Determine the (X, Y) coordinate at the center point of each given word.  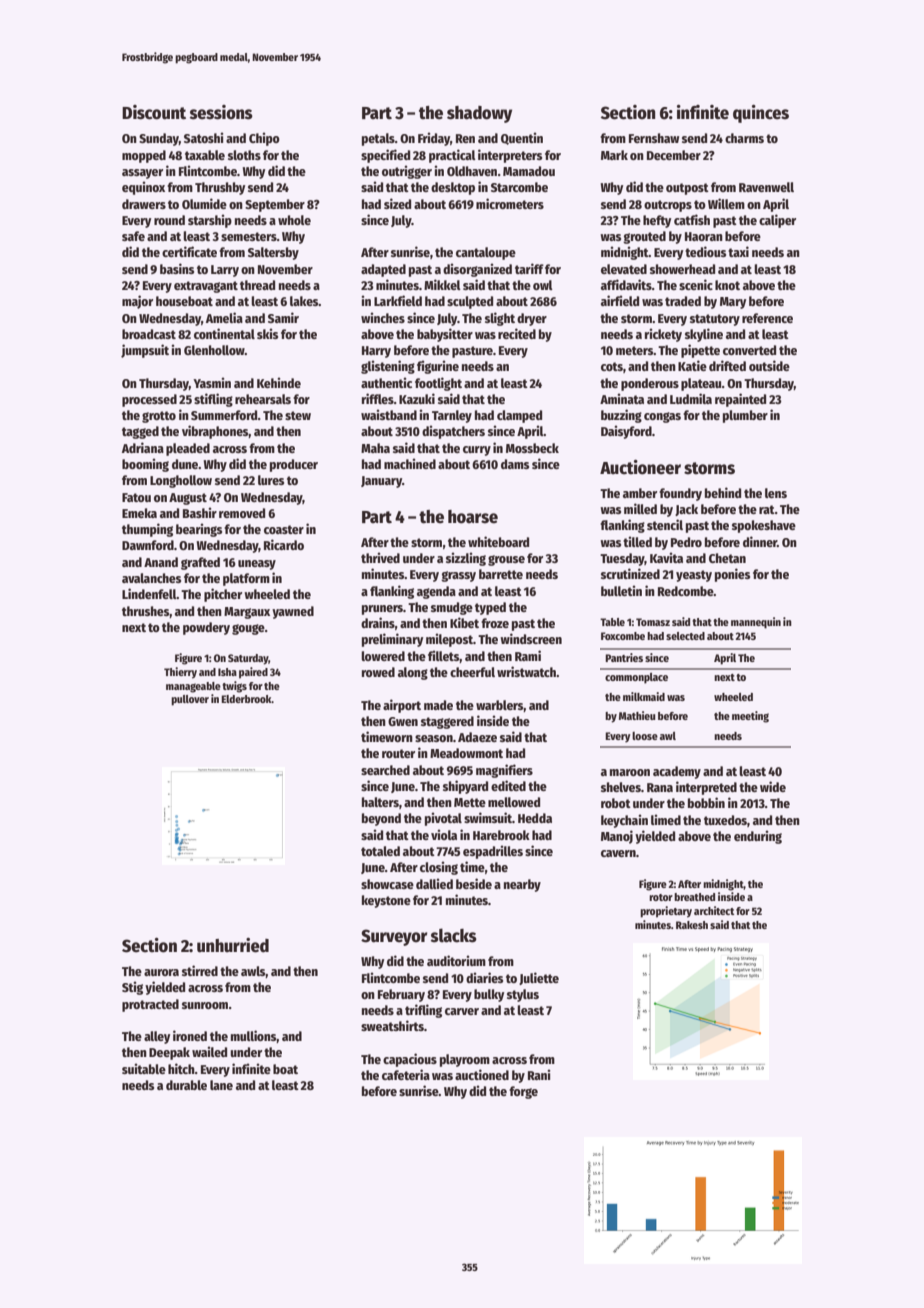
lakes (304, 301)
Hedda (535, 818)
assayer (142, 174)
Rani (539, 1074)
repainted (740, 400)
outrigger (407, 172)
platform (246, 579)
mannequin (756, 623)
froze (495, 623)
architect (714, 910)
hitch (181, 1068)
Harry (376, 352)
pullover (190, 700)
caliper (777, 221)
